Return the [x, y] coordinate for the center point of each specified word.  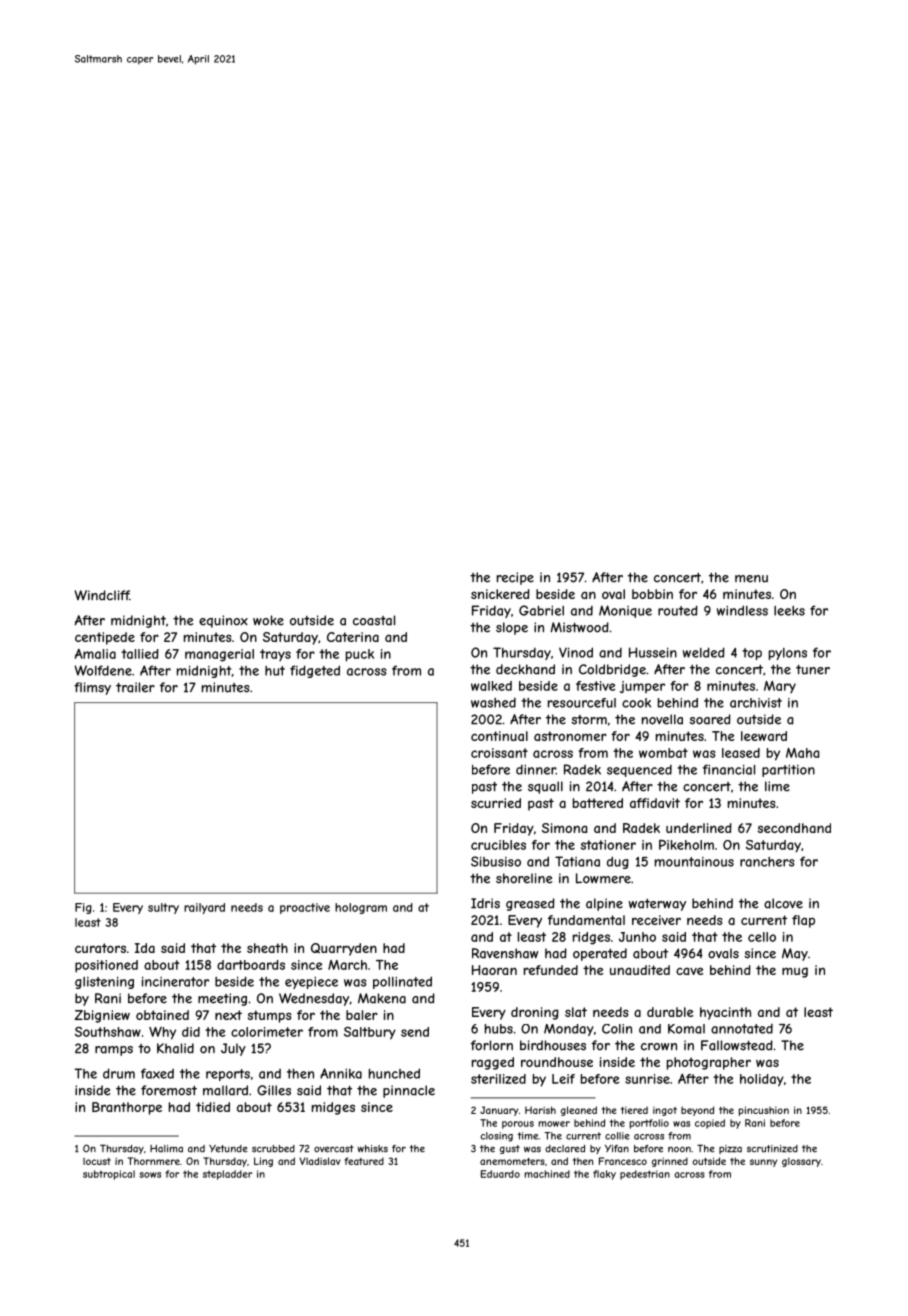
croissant [499, 753]
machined [547, 1174]
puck [360, 655]
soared [710, 719]
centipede [105, 638]
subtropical [109, 1175]
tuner [813, 669]
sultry [163, 908]
